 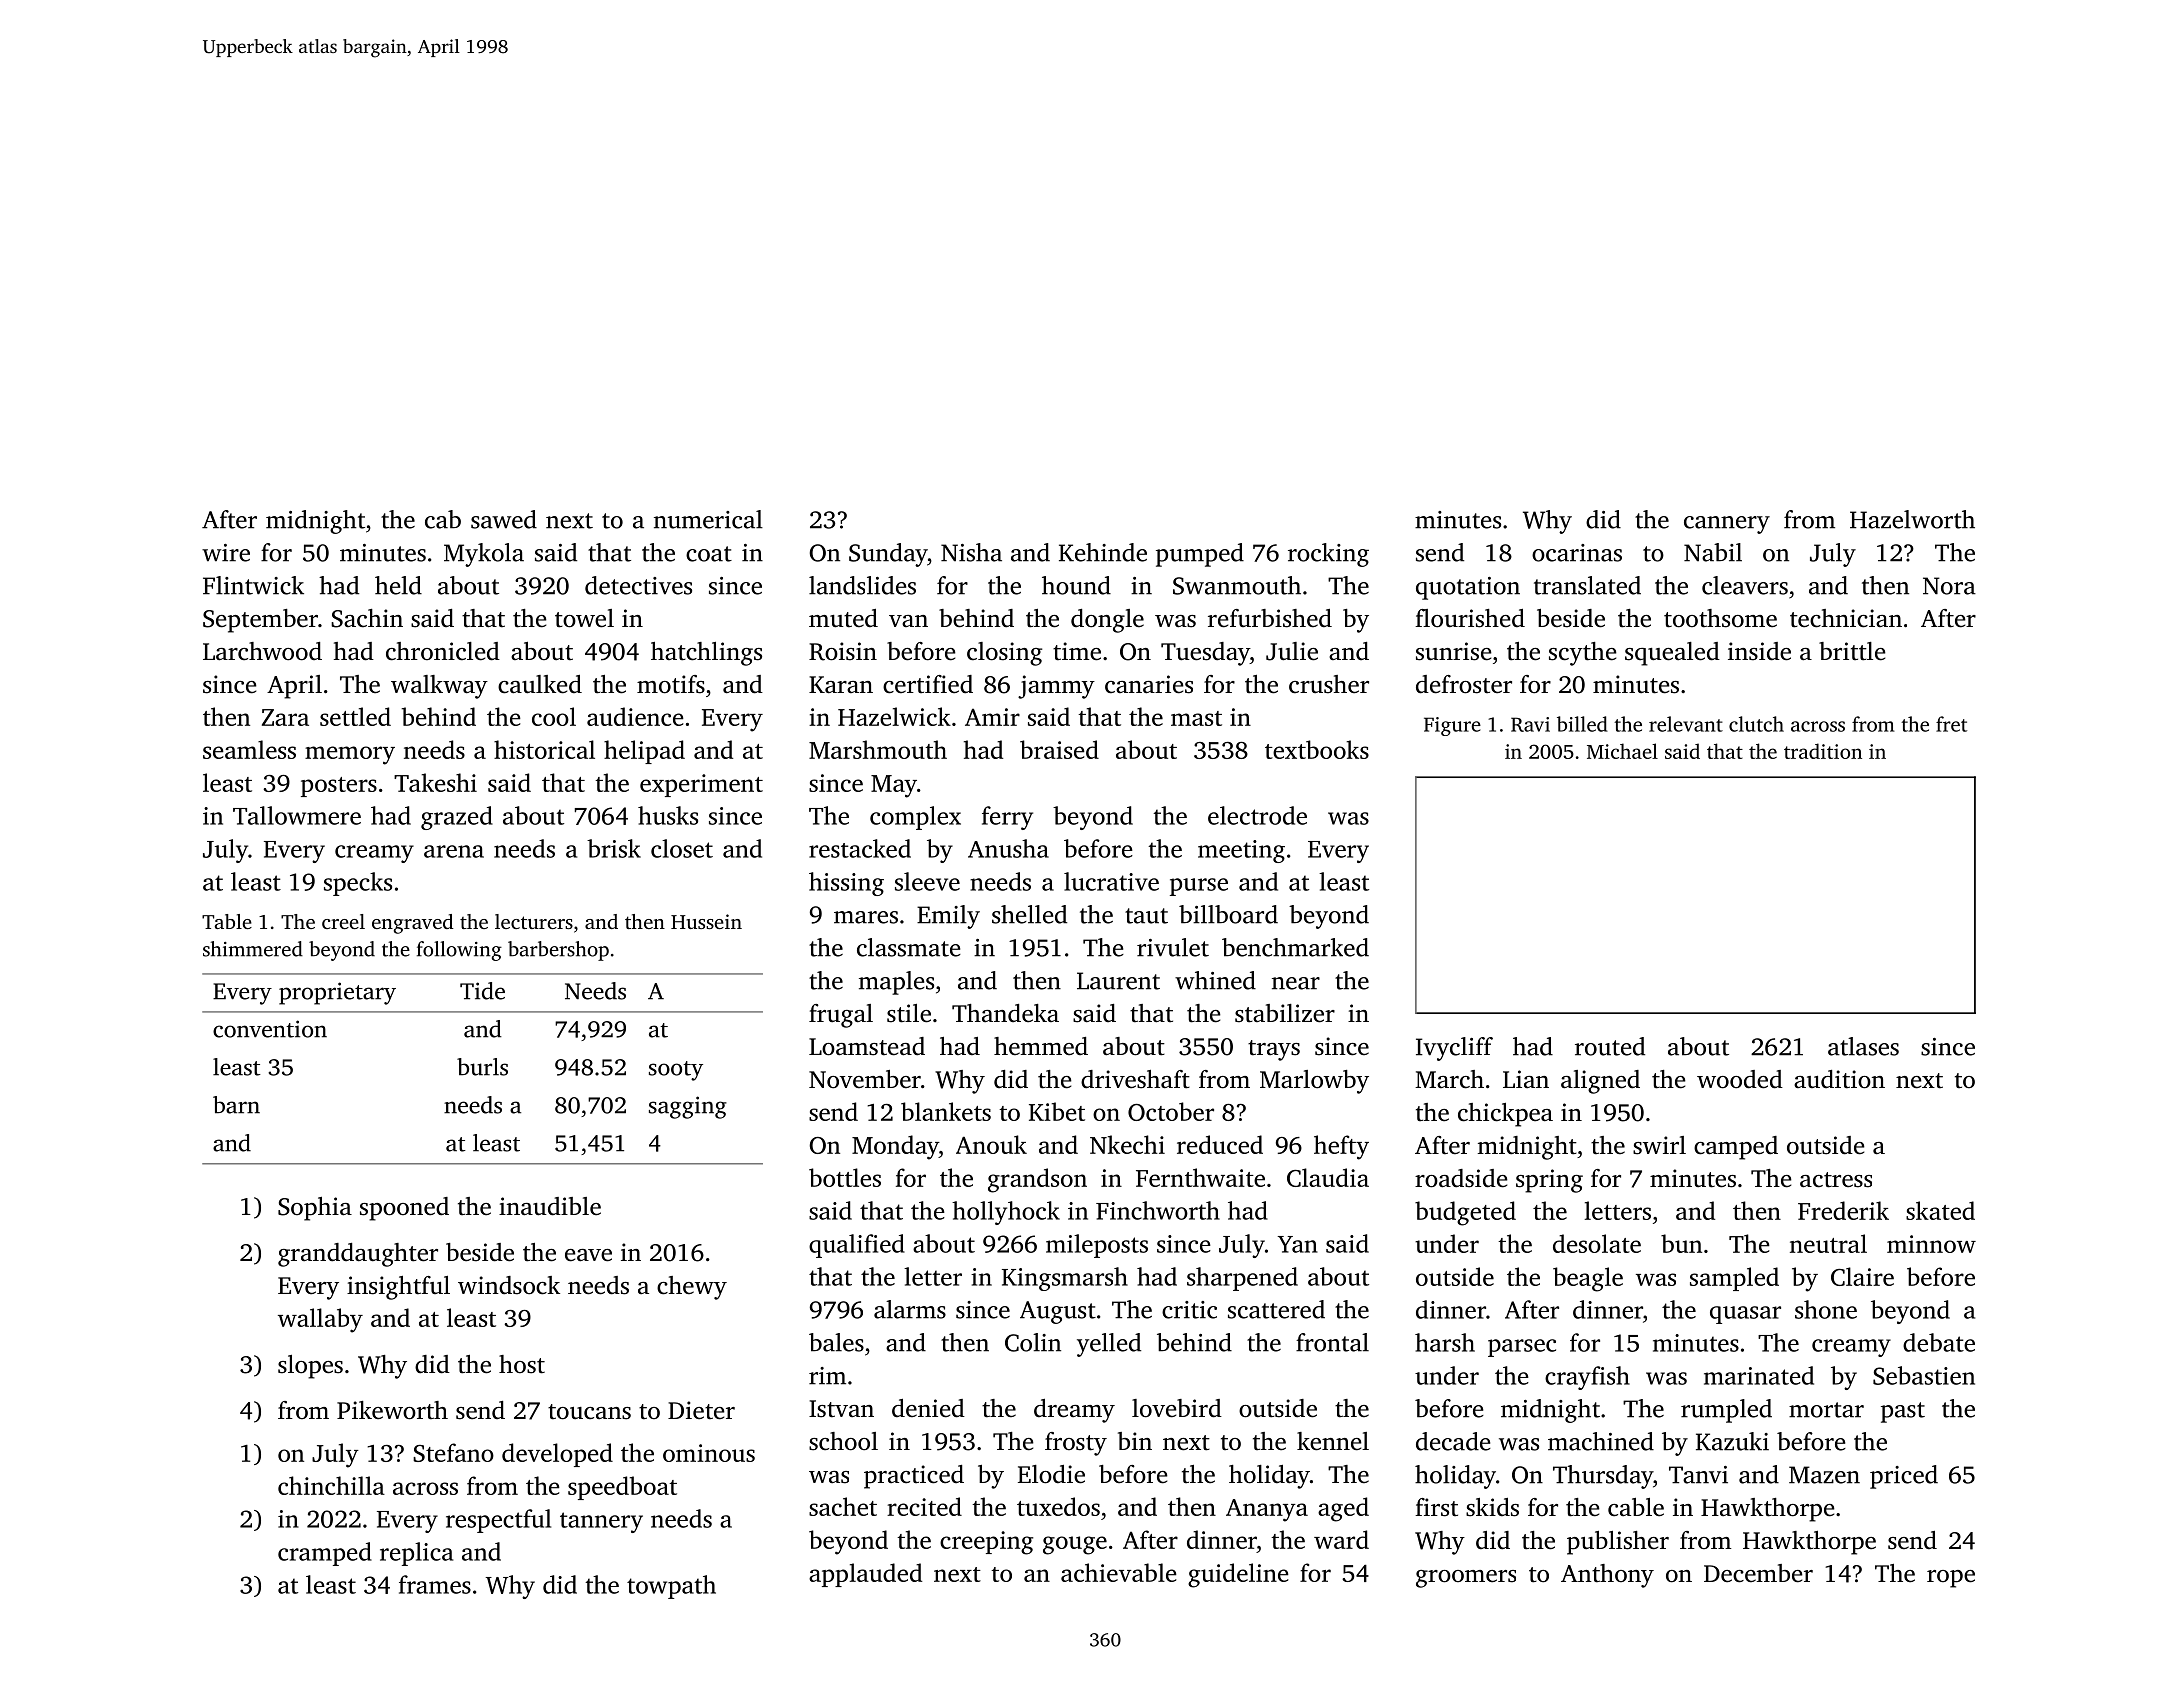 What do you see at coordinates (416, 1554) in the page?
I see `replica` at bounding box center [416, 1554].
